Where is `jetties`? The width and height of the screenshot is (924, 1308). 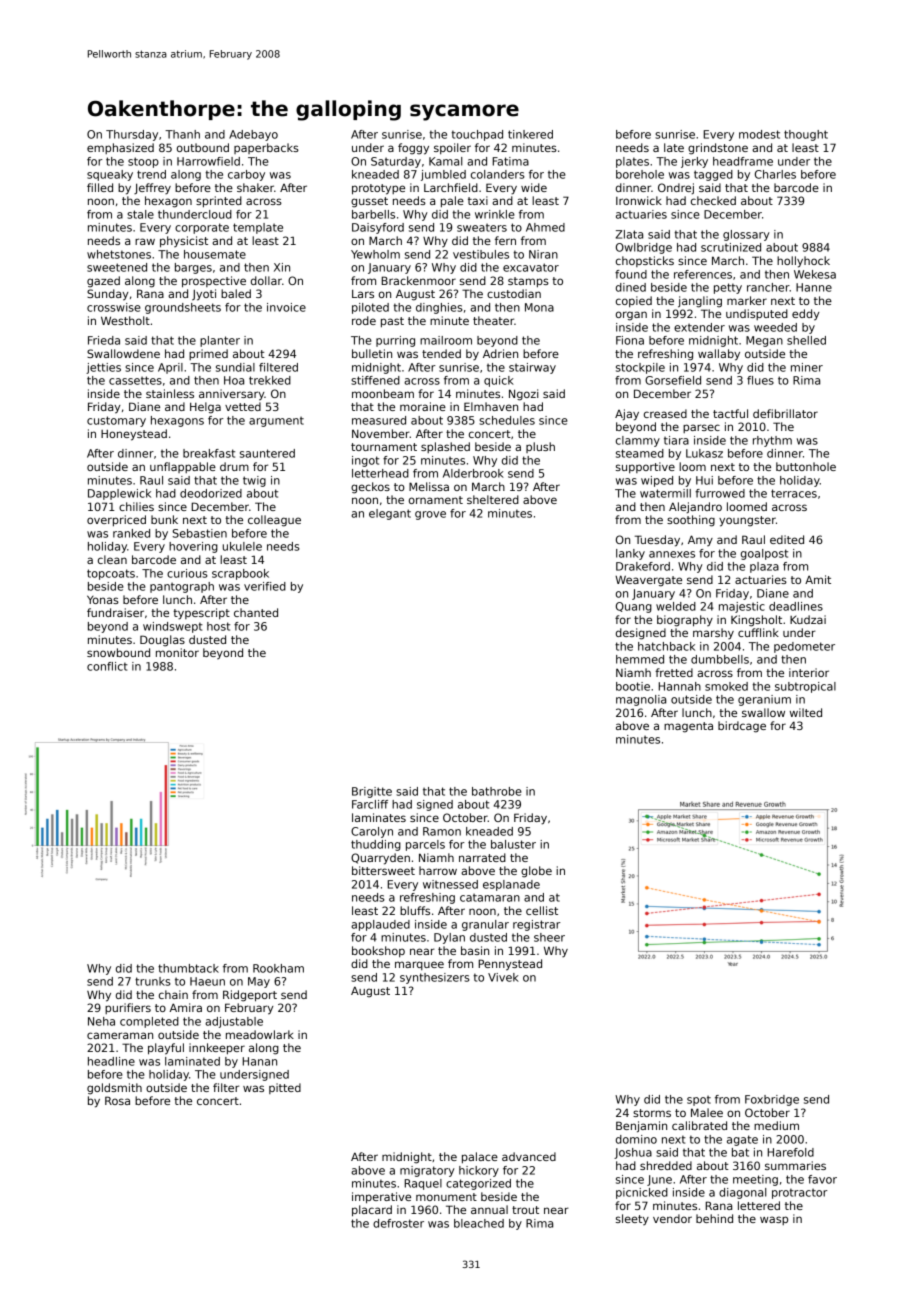
jetties is located at coordinates (103, 368).
